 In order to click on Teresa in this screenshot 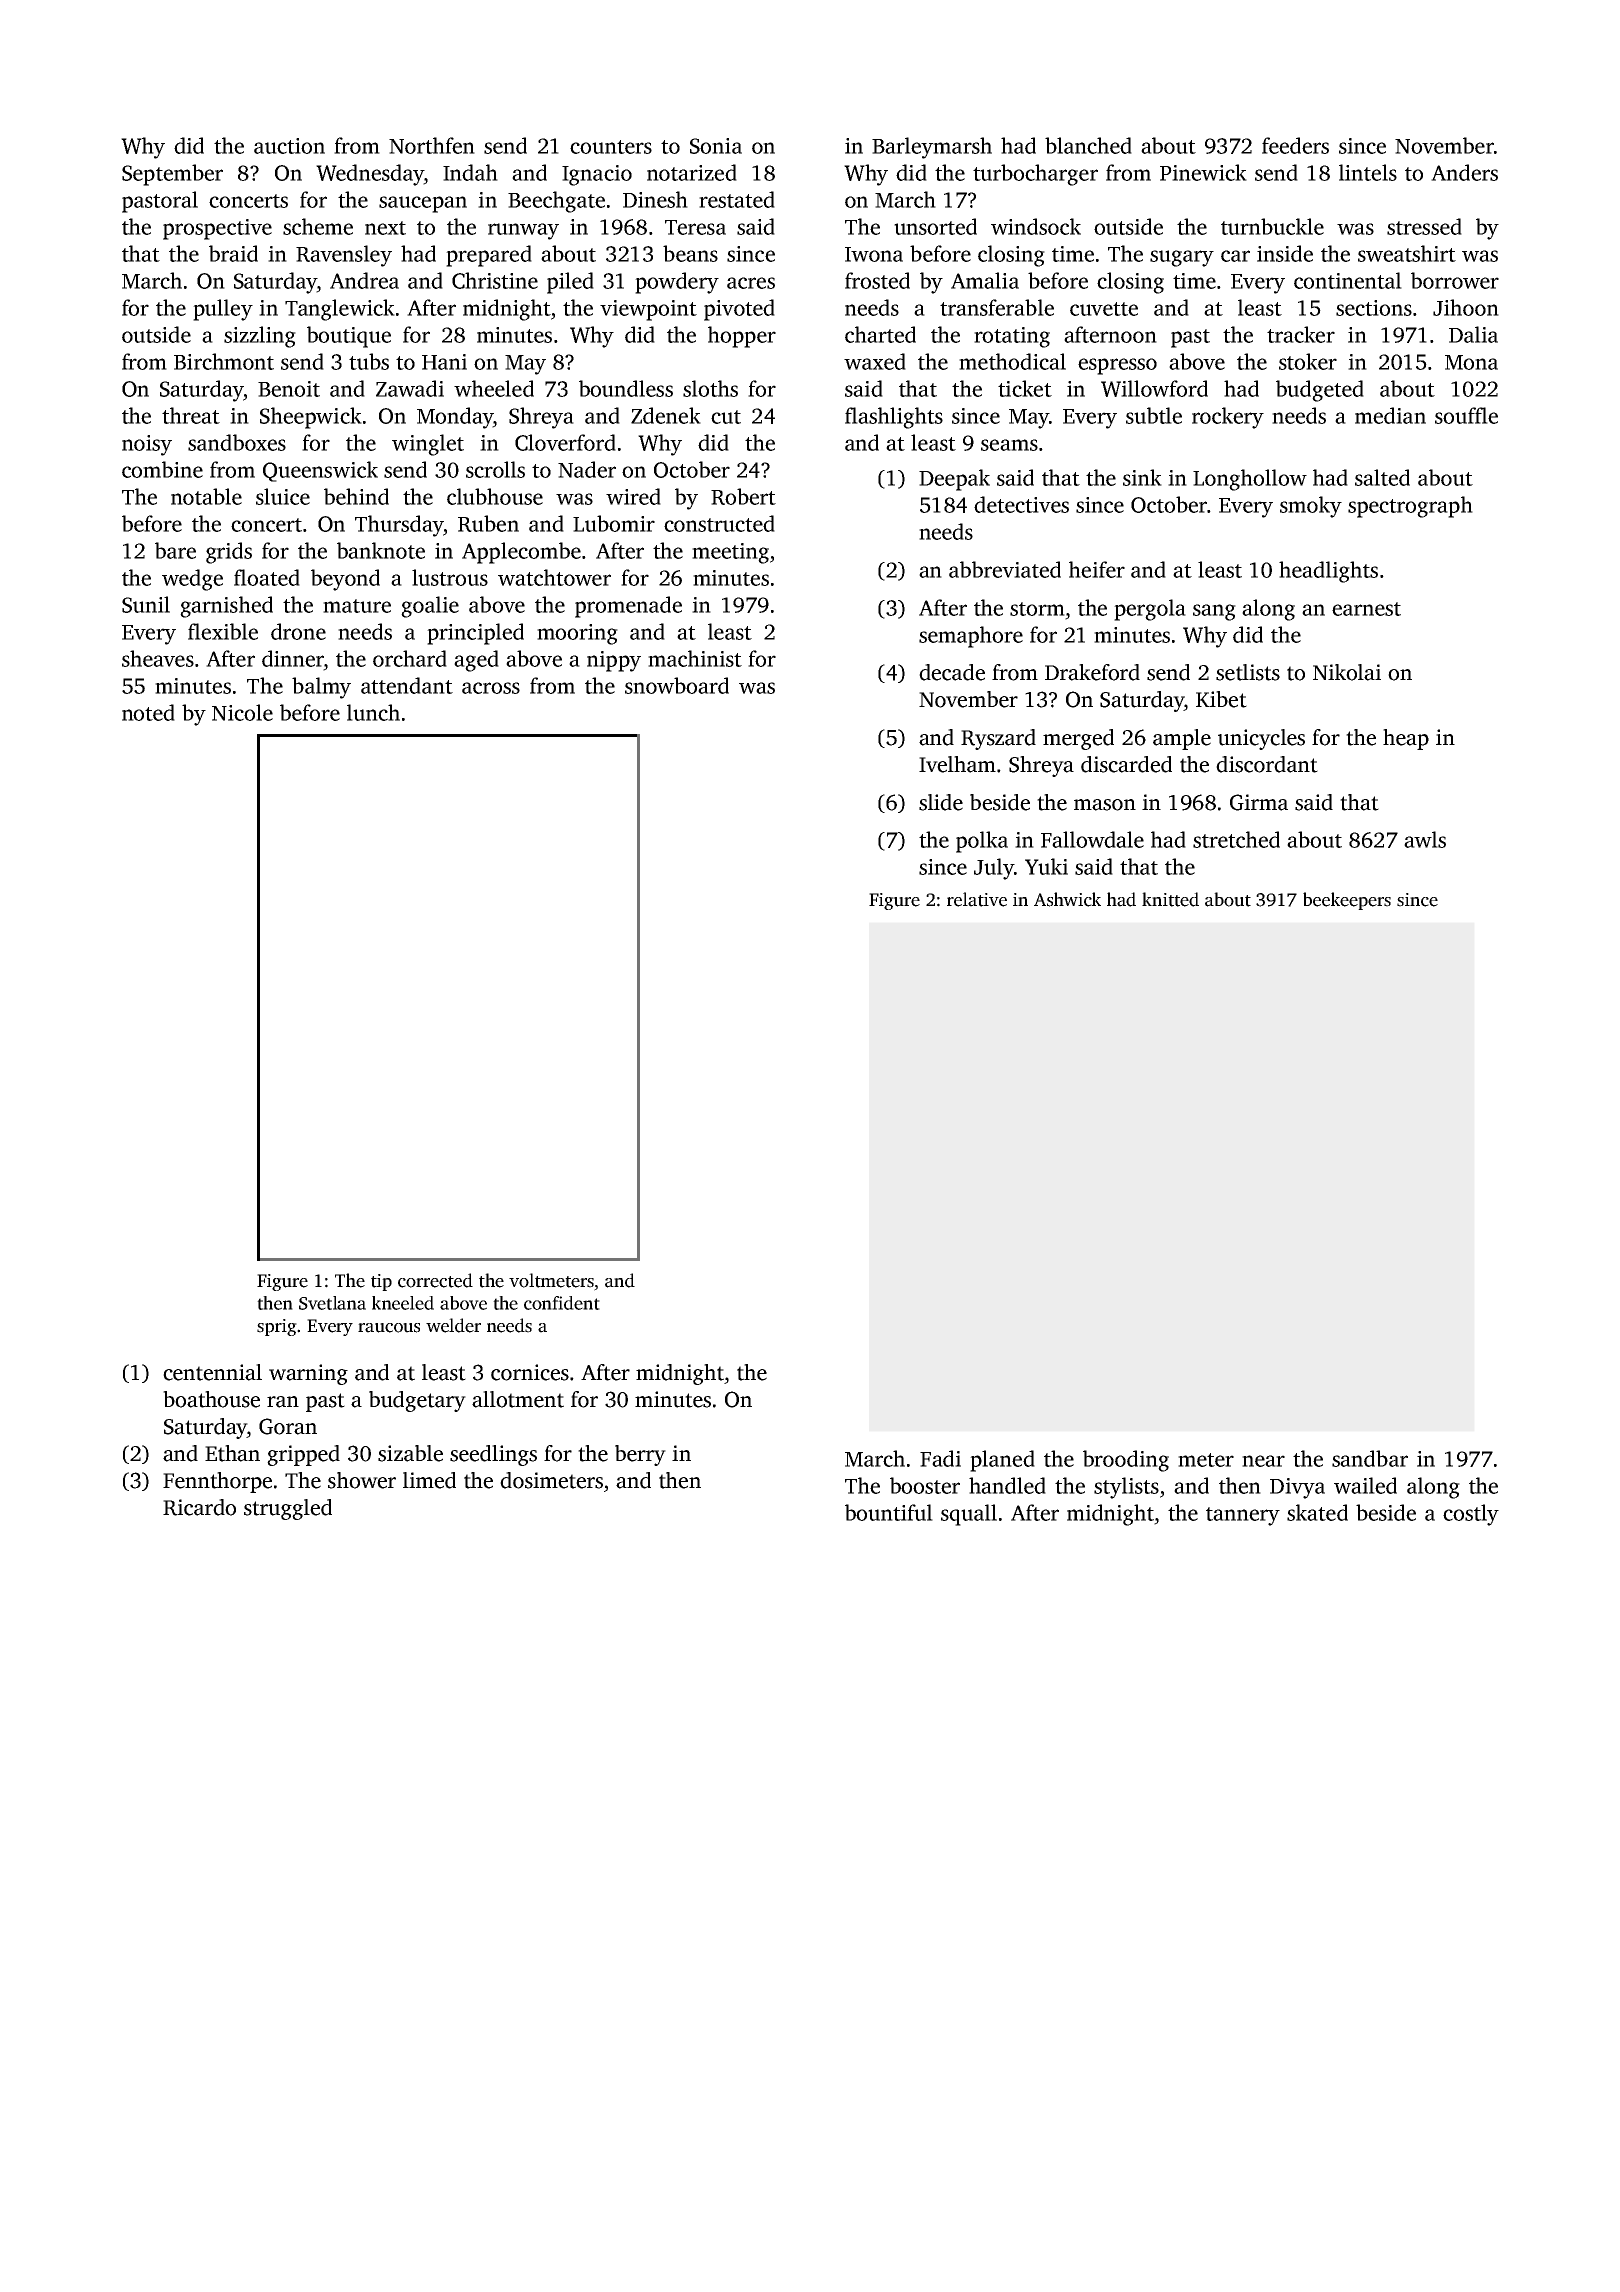, I will do `click(695, 227)`.
